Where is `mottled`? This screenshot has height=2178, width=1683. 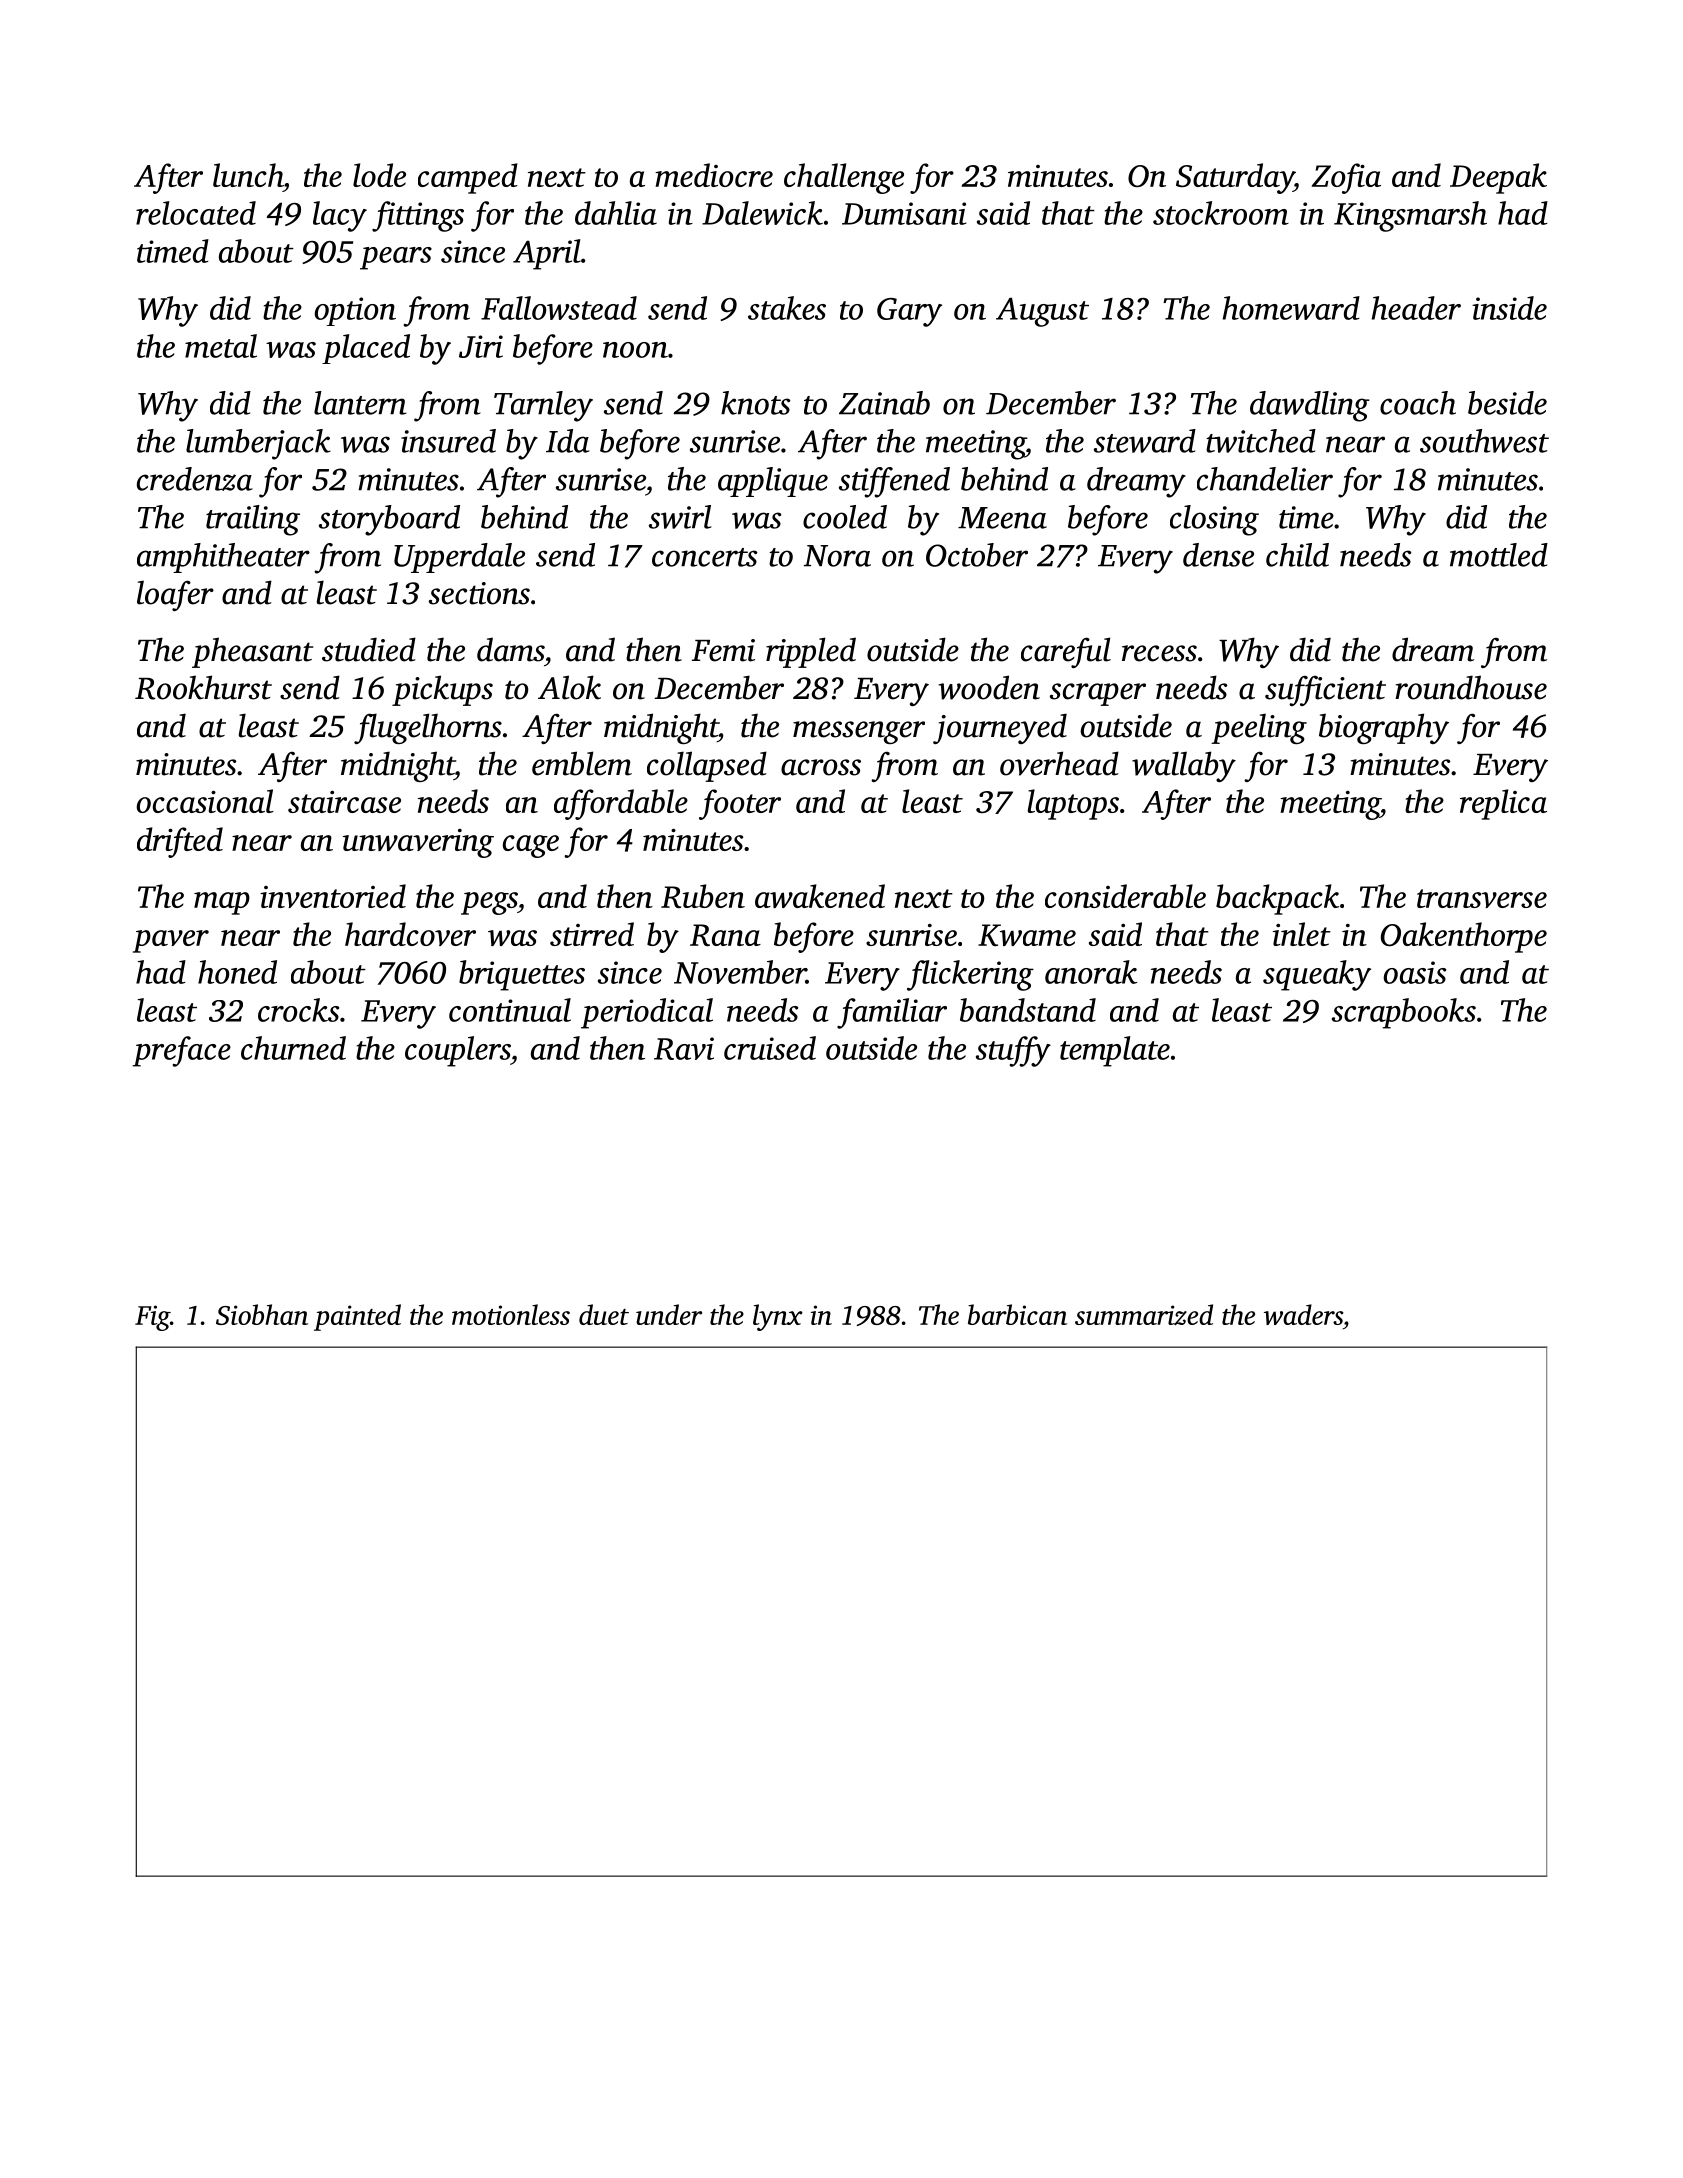
mottled is located at coordinates (1499, 555).
